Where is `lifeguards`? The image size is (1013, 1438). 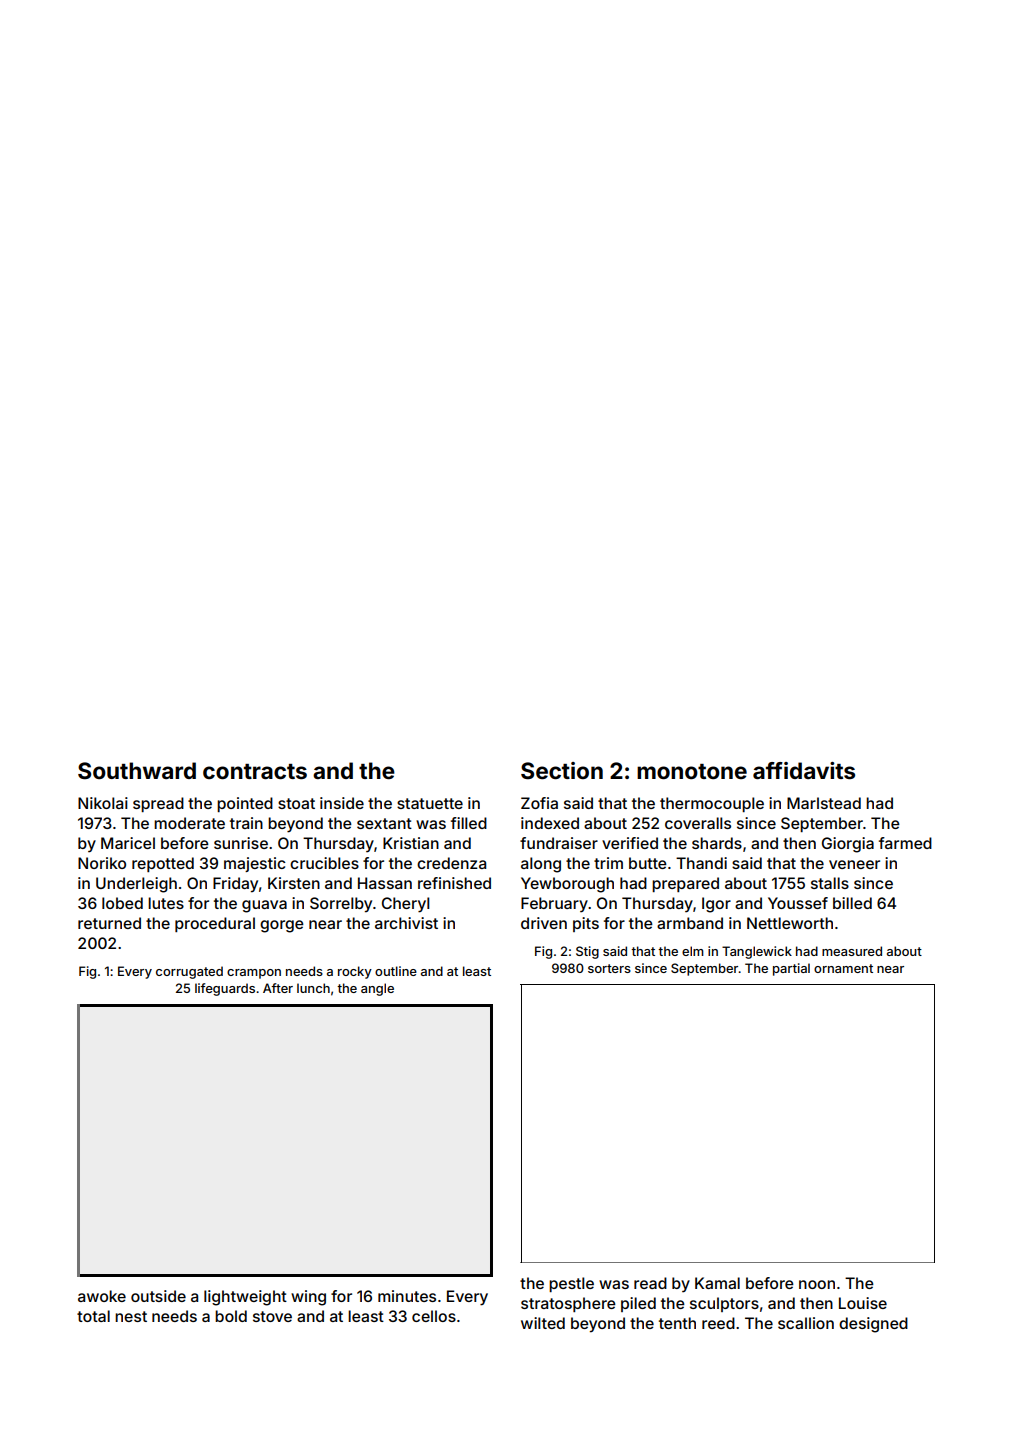
lifeguards is located at coordinates (225, 989).
